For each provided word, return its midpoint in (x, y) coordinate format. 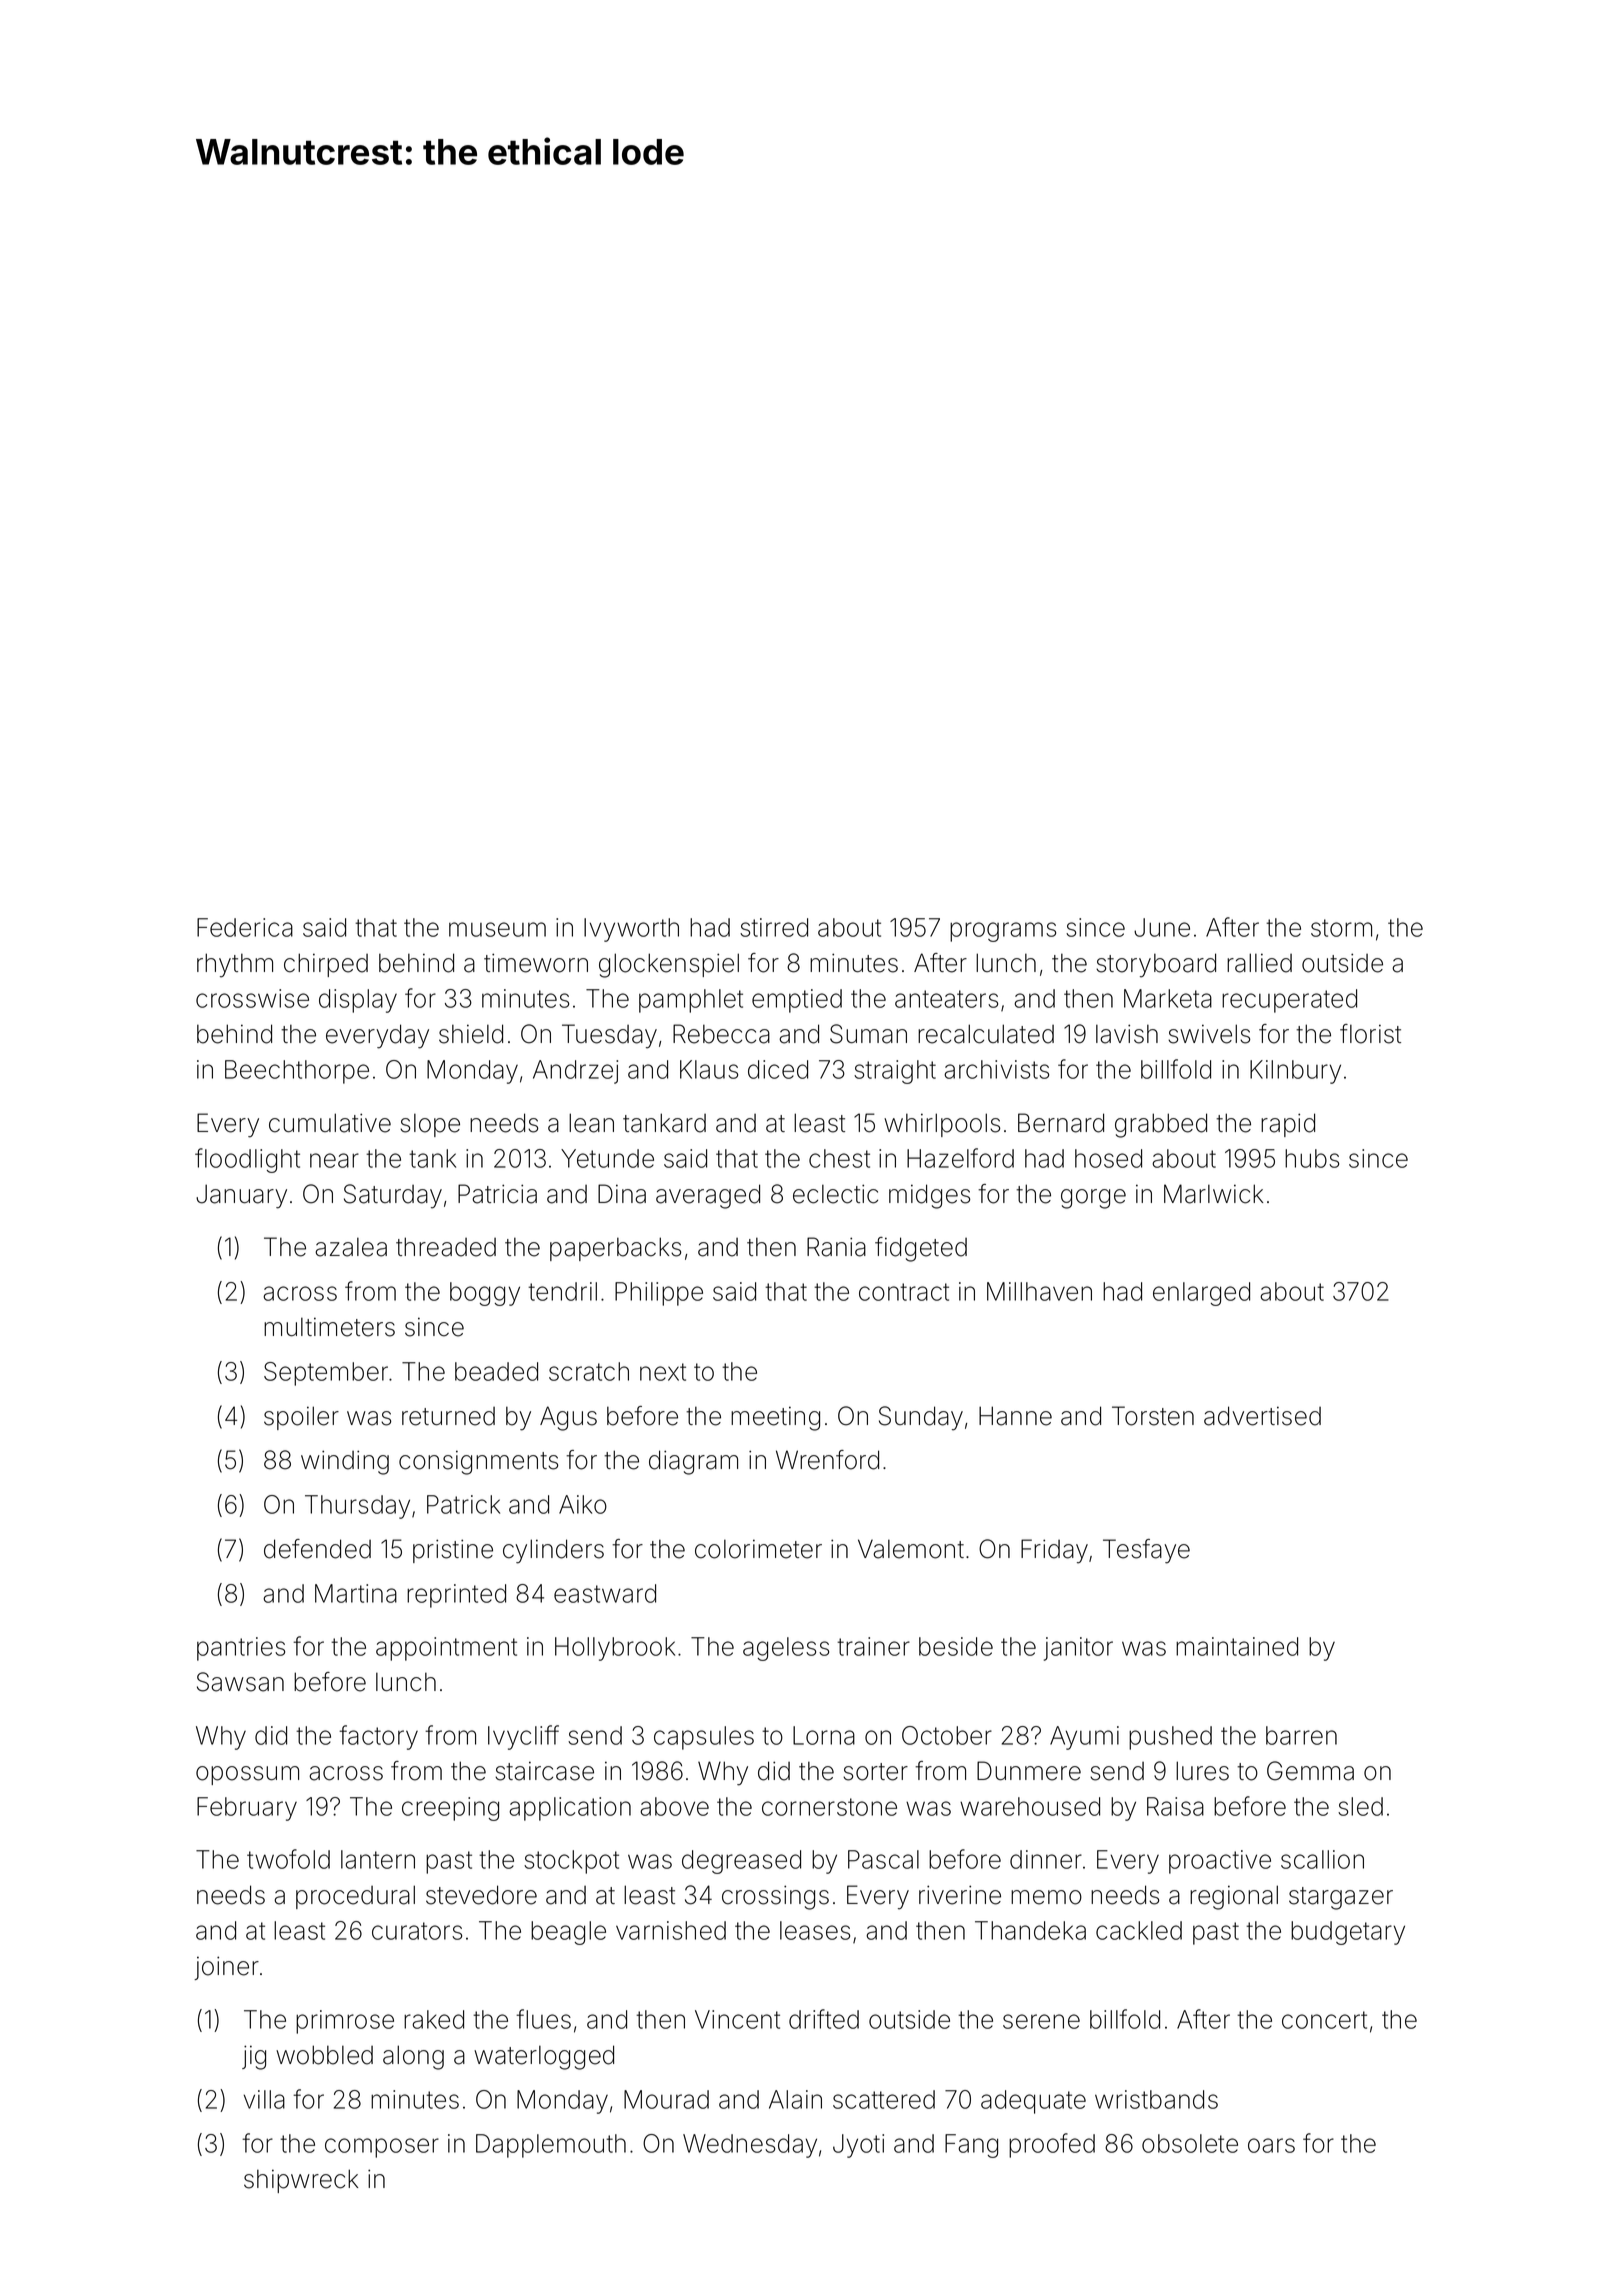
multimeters (329, 1327)
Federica (245, 927)
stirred (774, 927)
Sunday (921, 1418)
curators (417, 1931)
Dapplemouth (551, 2146)
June (1162, 927)
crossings (775, 1897)
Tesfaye (1146, 1551)
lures (1202, 1771)
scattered (884, 2099)
